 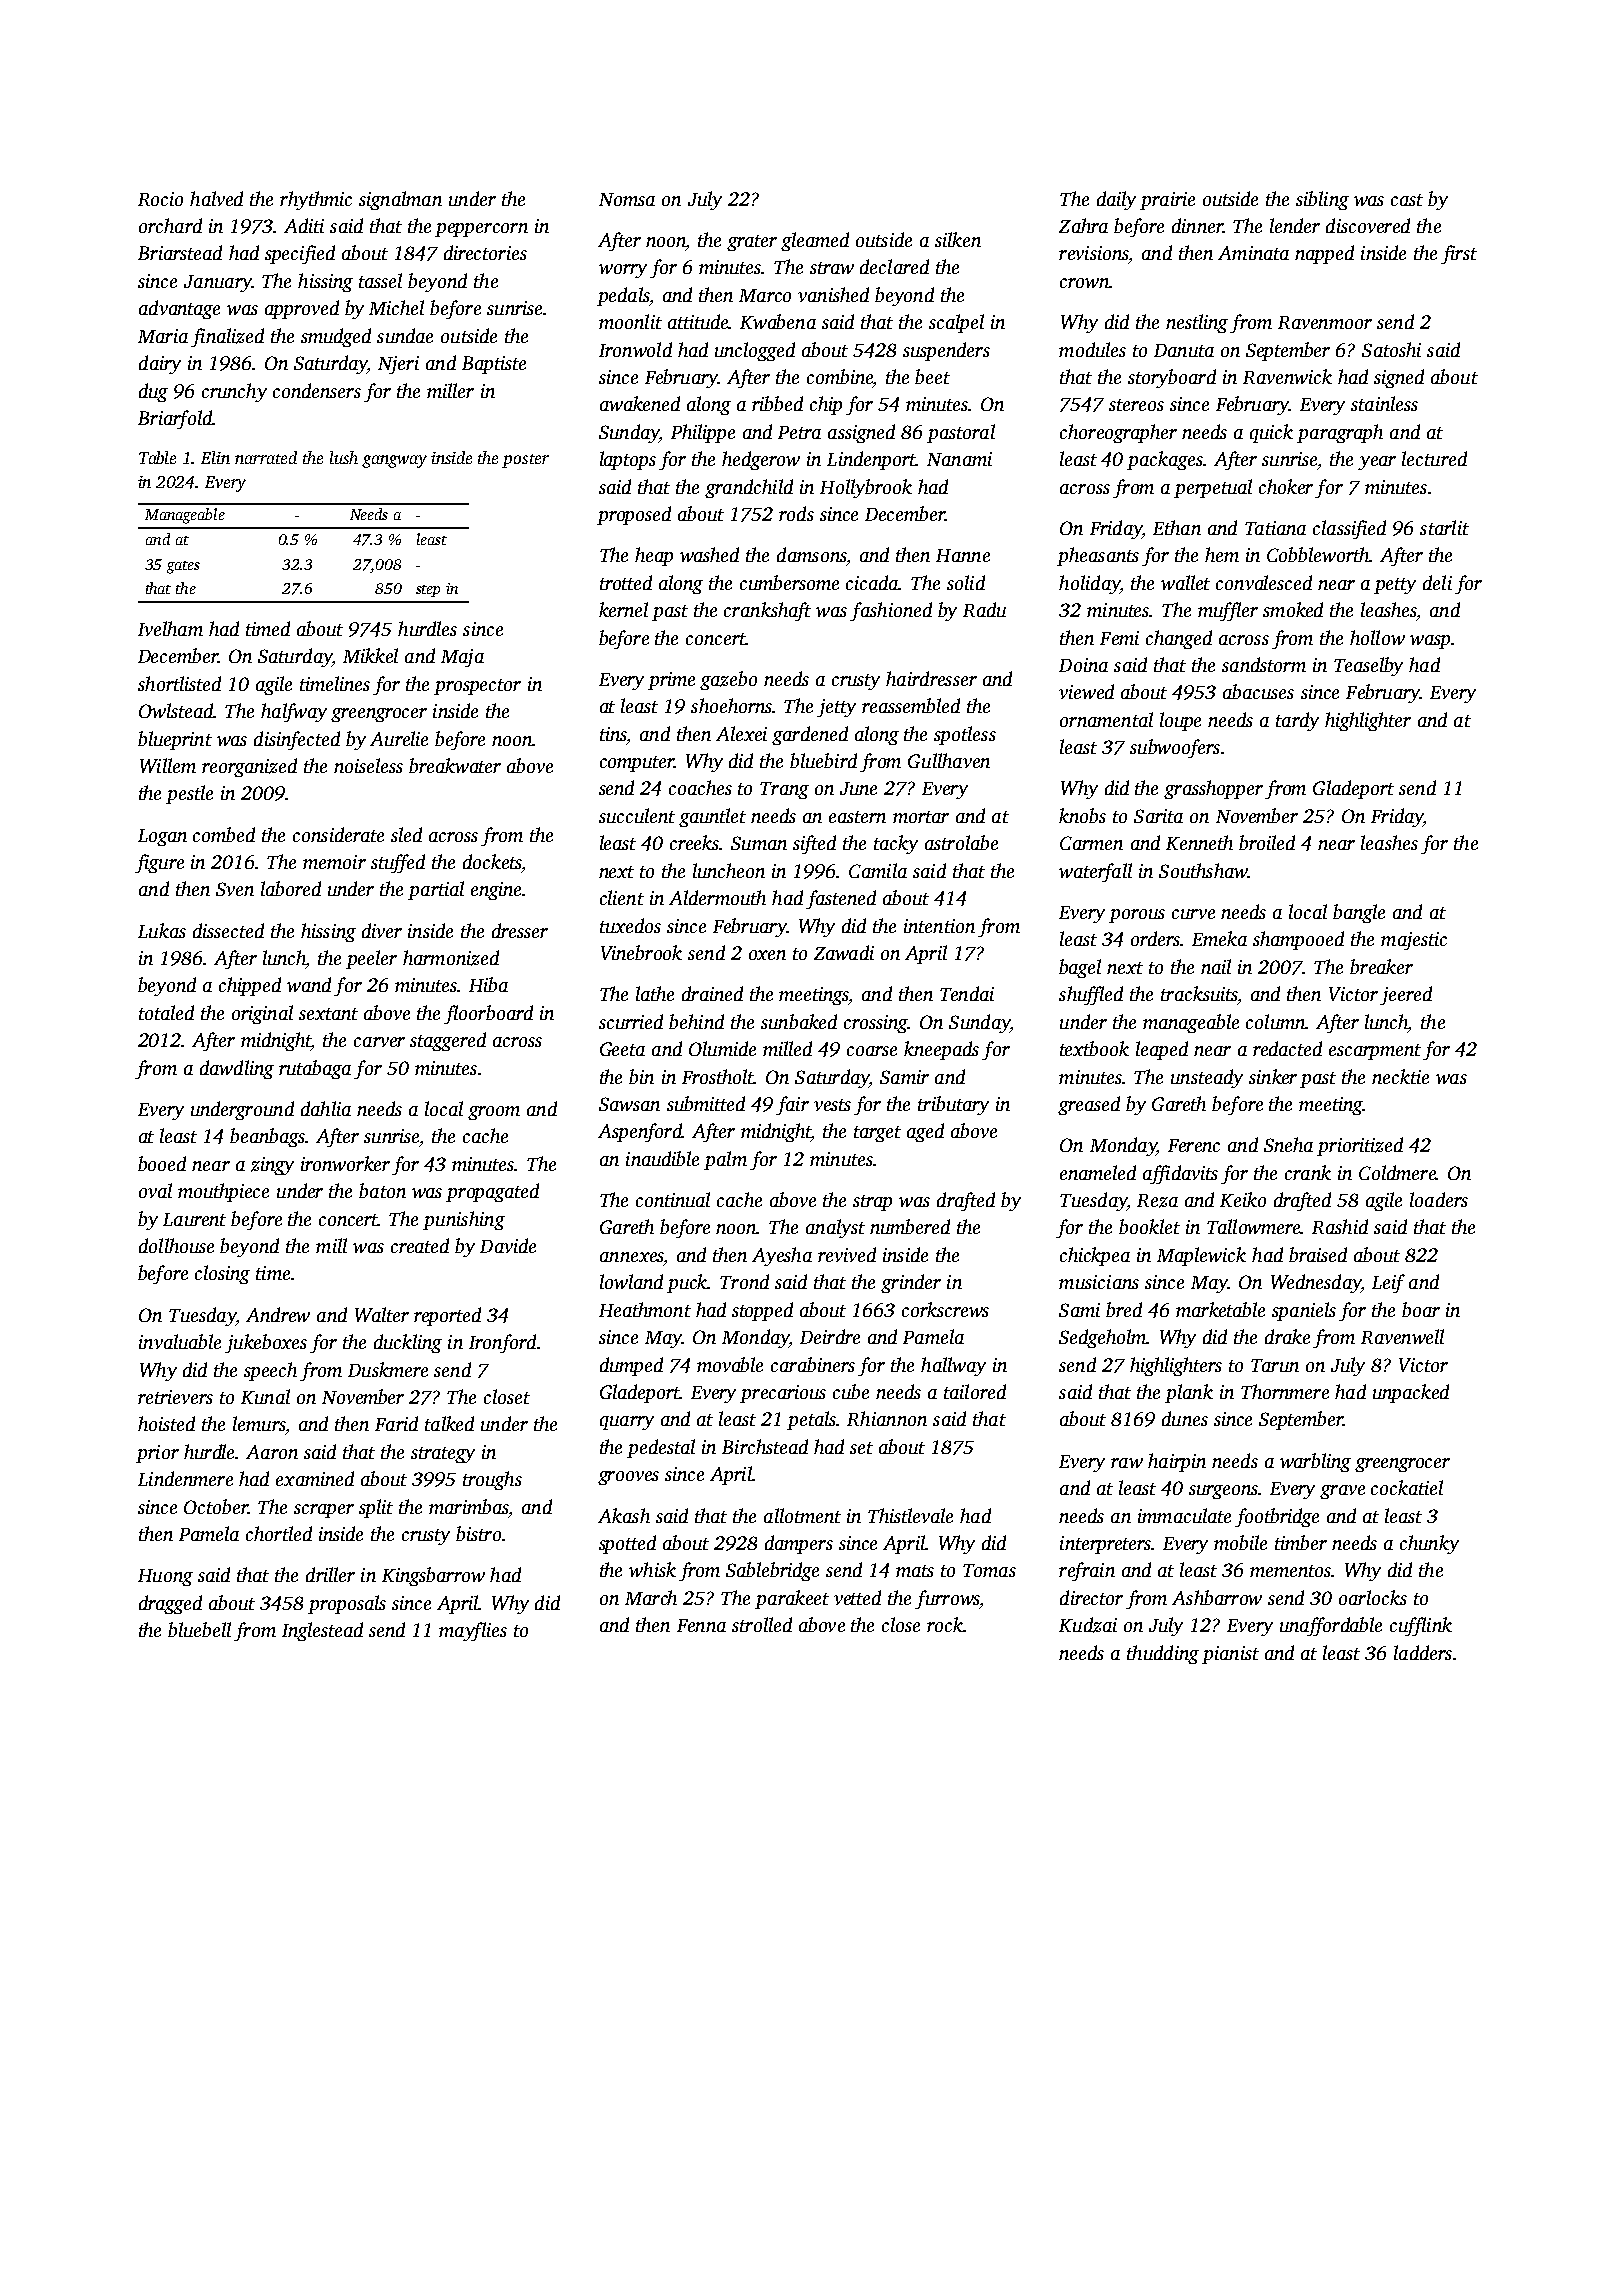 I want to click on dampers, so click(x=799, y=1544).
